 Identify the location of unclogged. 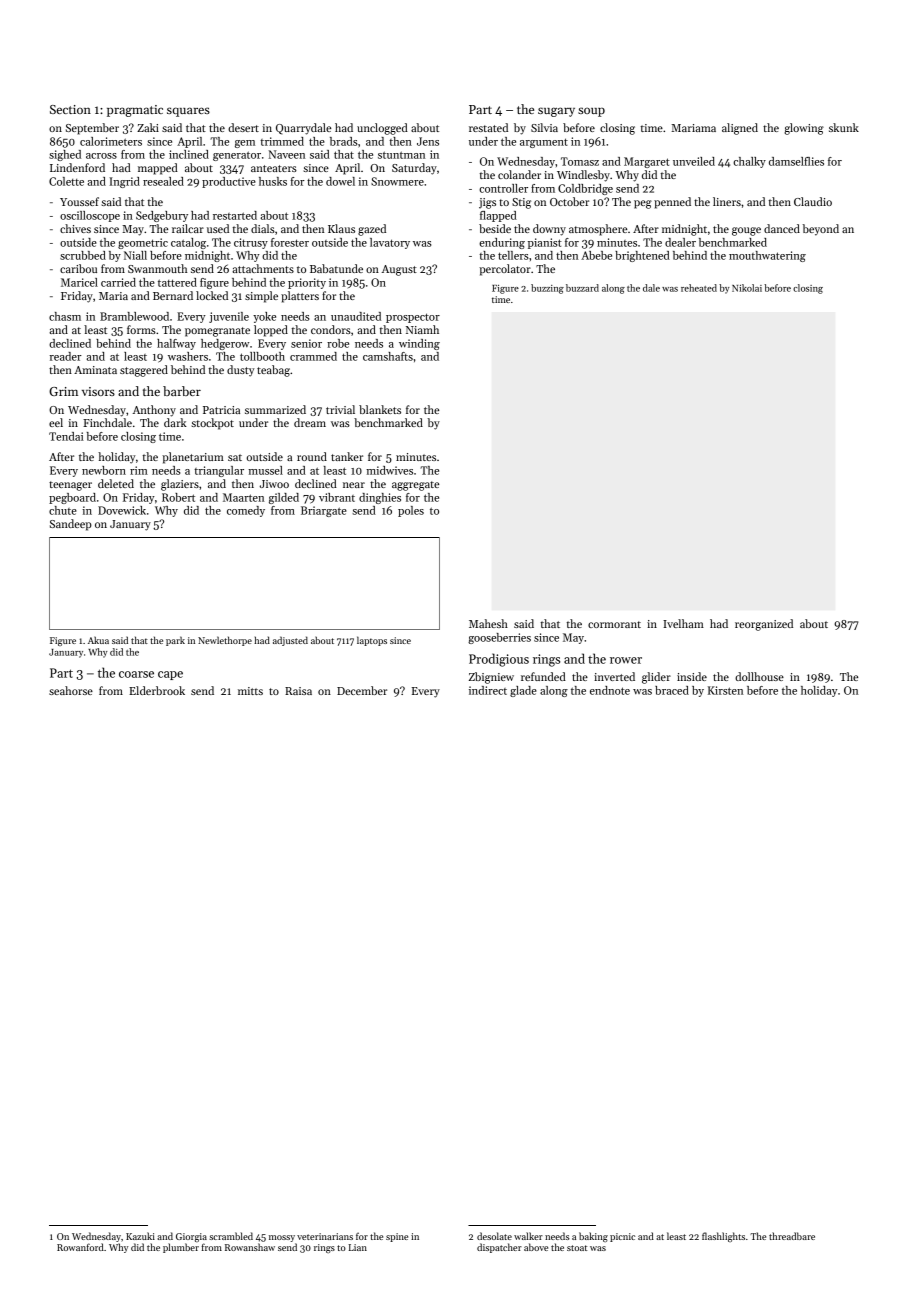
(382, 129).
